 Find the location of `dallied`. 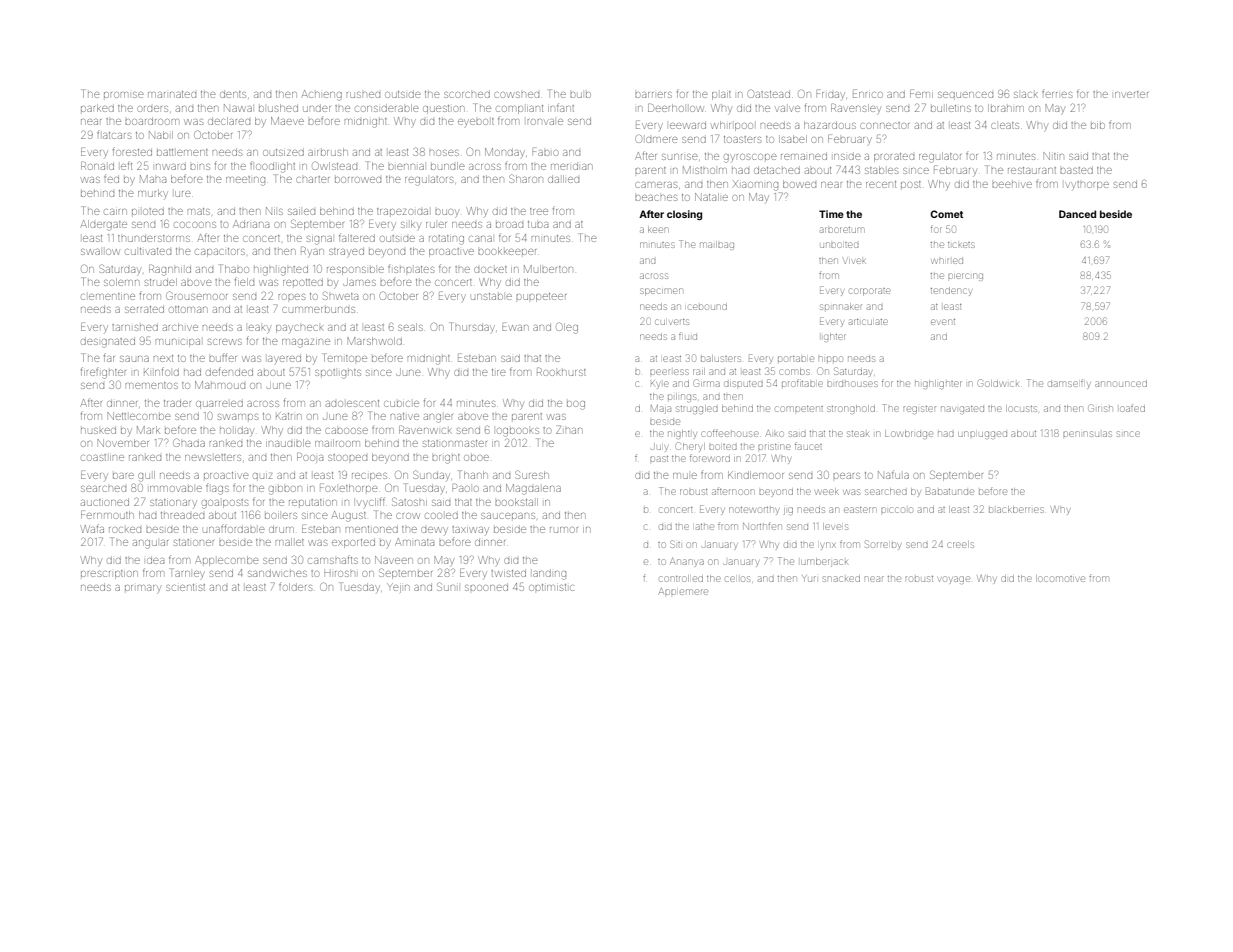

dallied is located at coordinates (563, 179).
